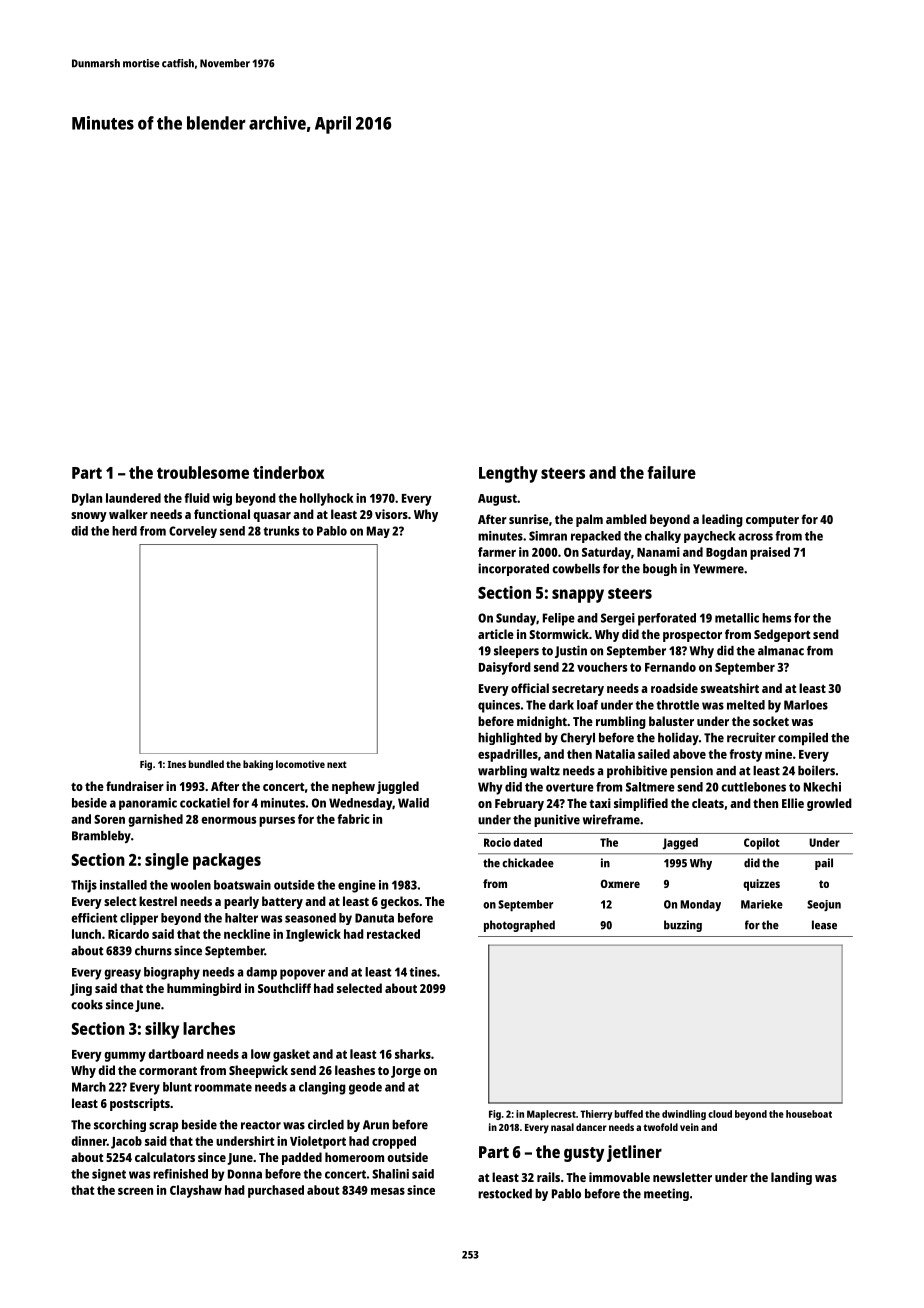 The width and height of the image is (924, 1308). What do you see at coordinates (357, 886) in the image?
I see `engine` at bounding box center [357, 886].
